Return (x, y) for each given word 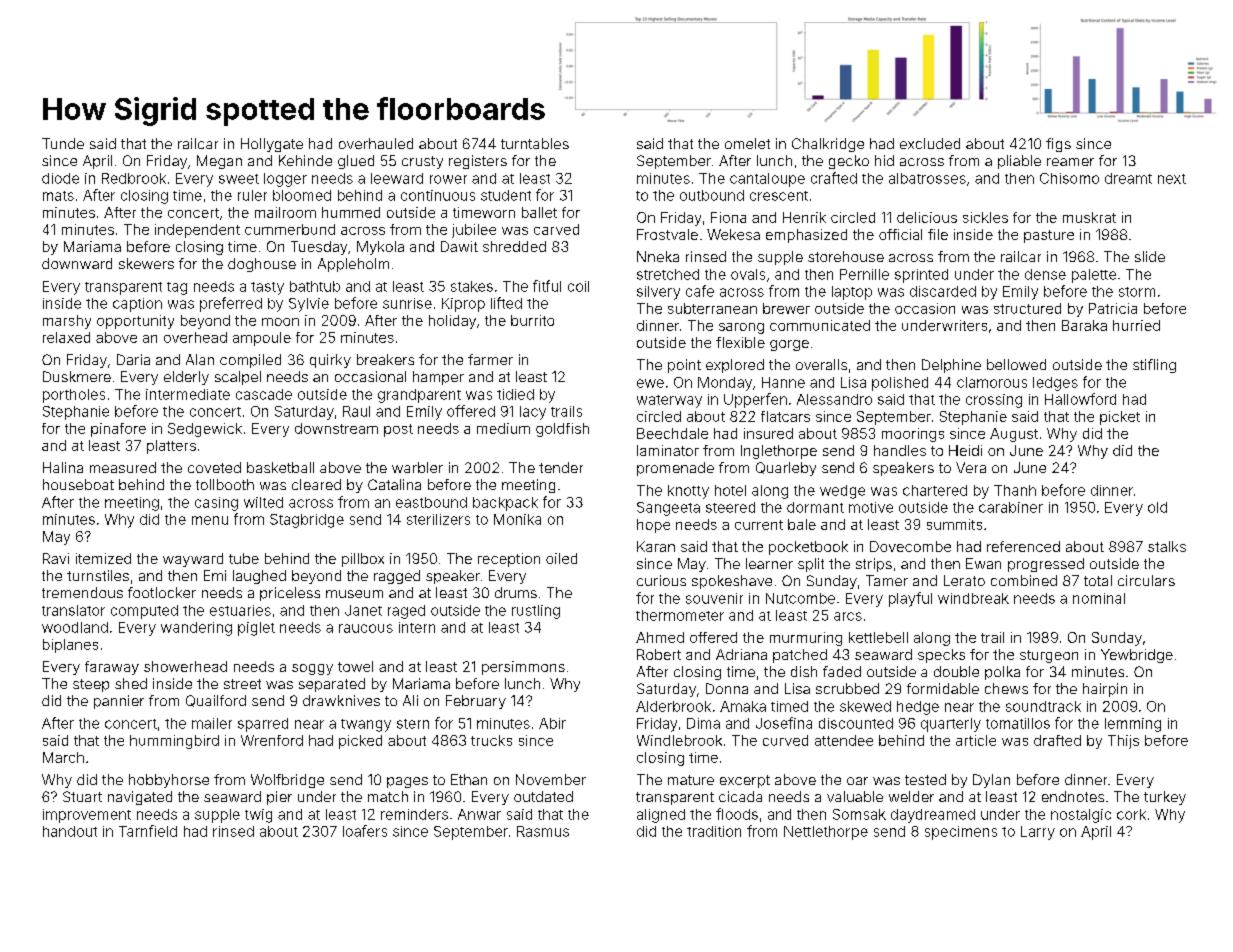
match (388, 796)
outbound (712, 195)
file (938, 234)
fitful (547, 286)
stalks (1167, 546)
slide (1150, 256)
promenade (675, 469)
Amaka (743, 706)
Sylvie (309, 305)
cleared (316, 484)
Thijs (1123, 742)
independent (197, 231)
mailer (212, 723)
